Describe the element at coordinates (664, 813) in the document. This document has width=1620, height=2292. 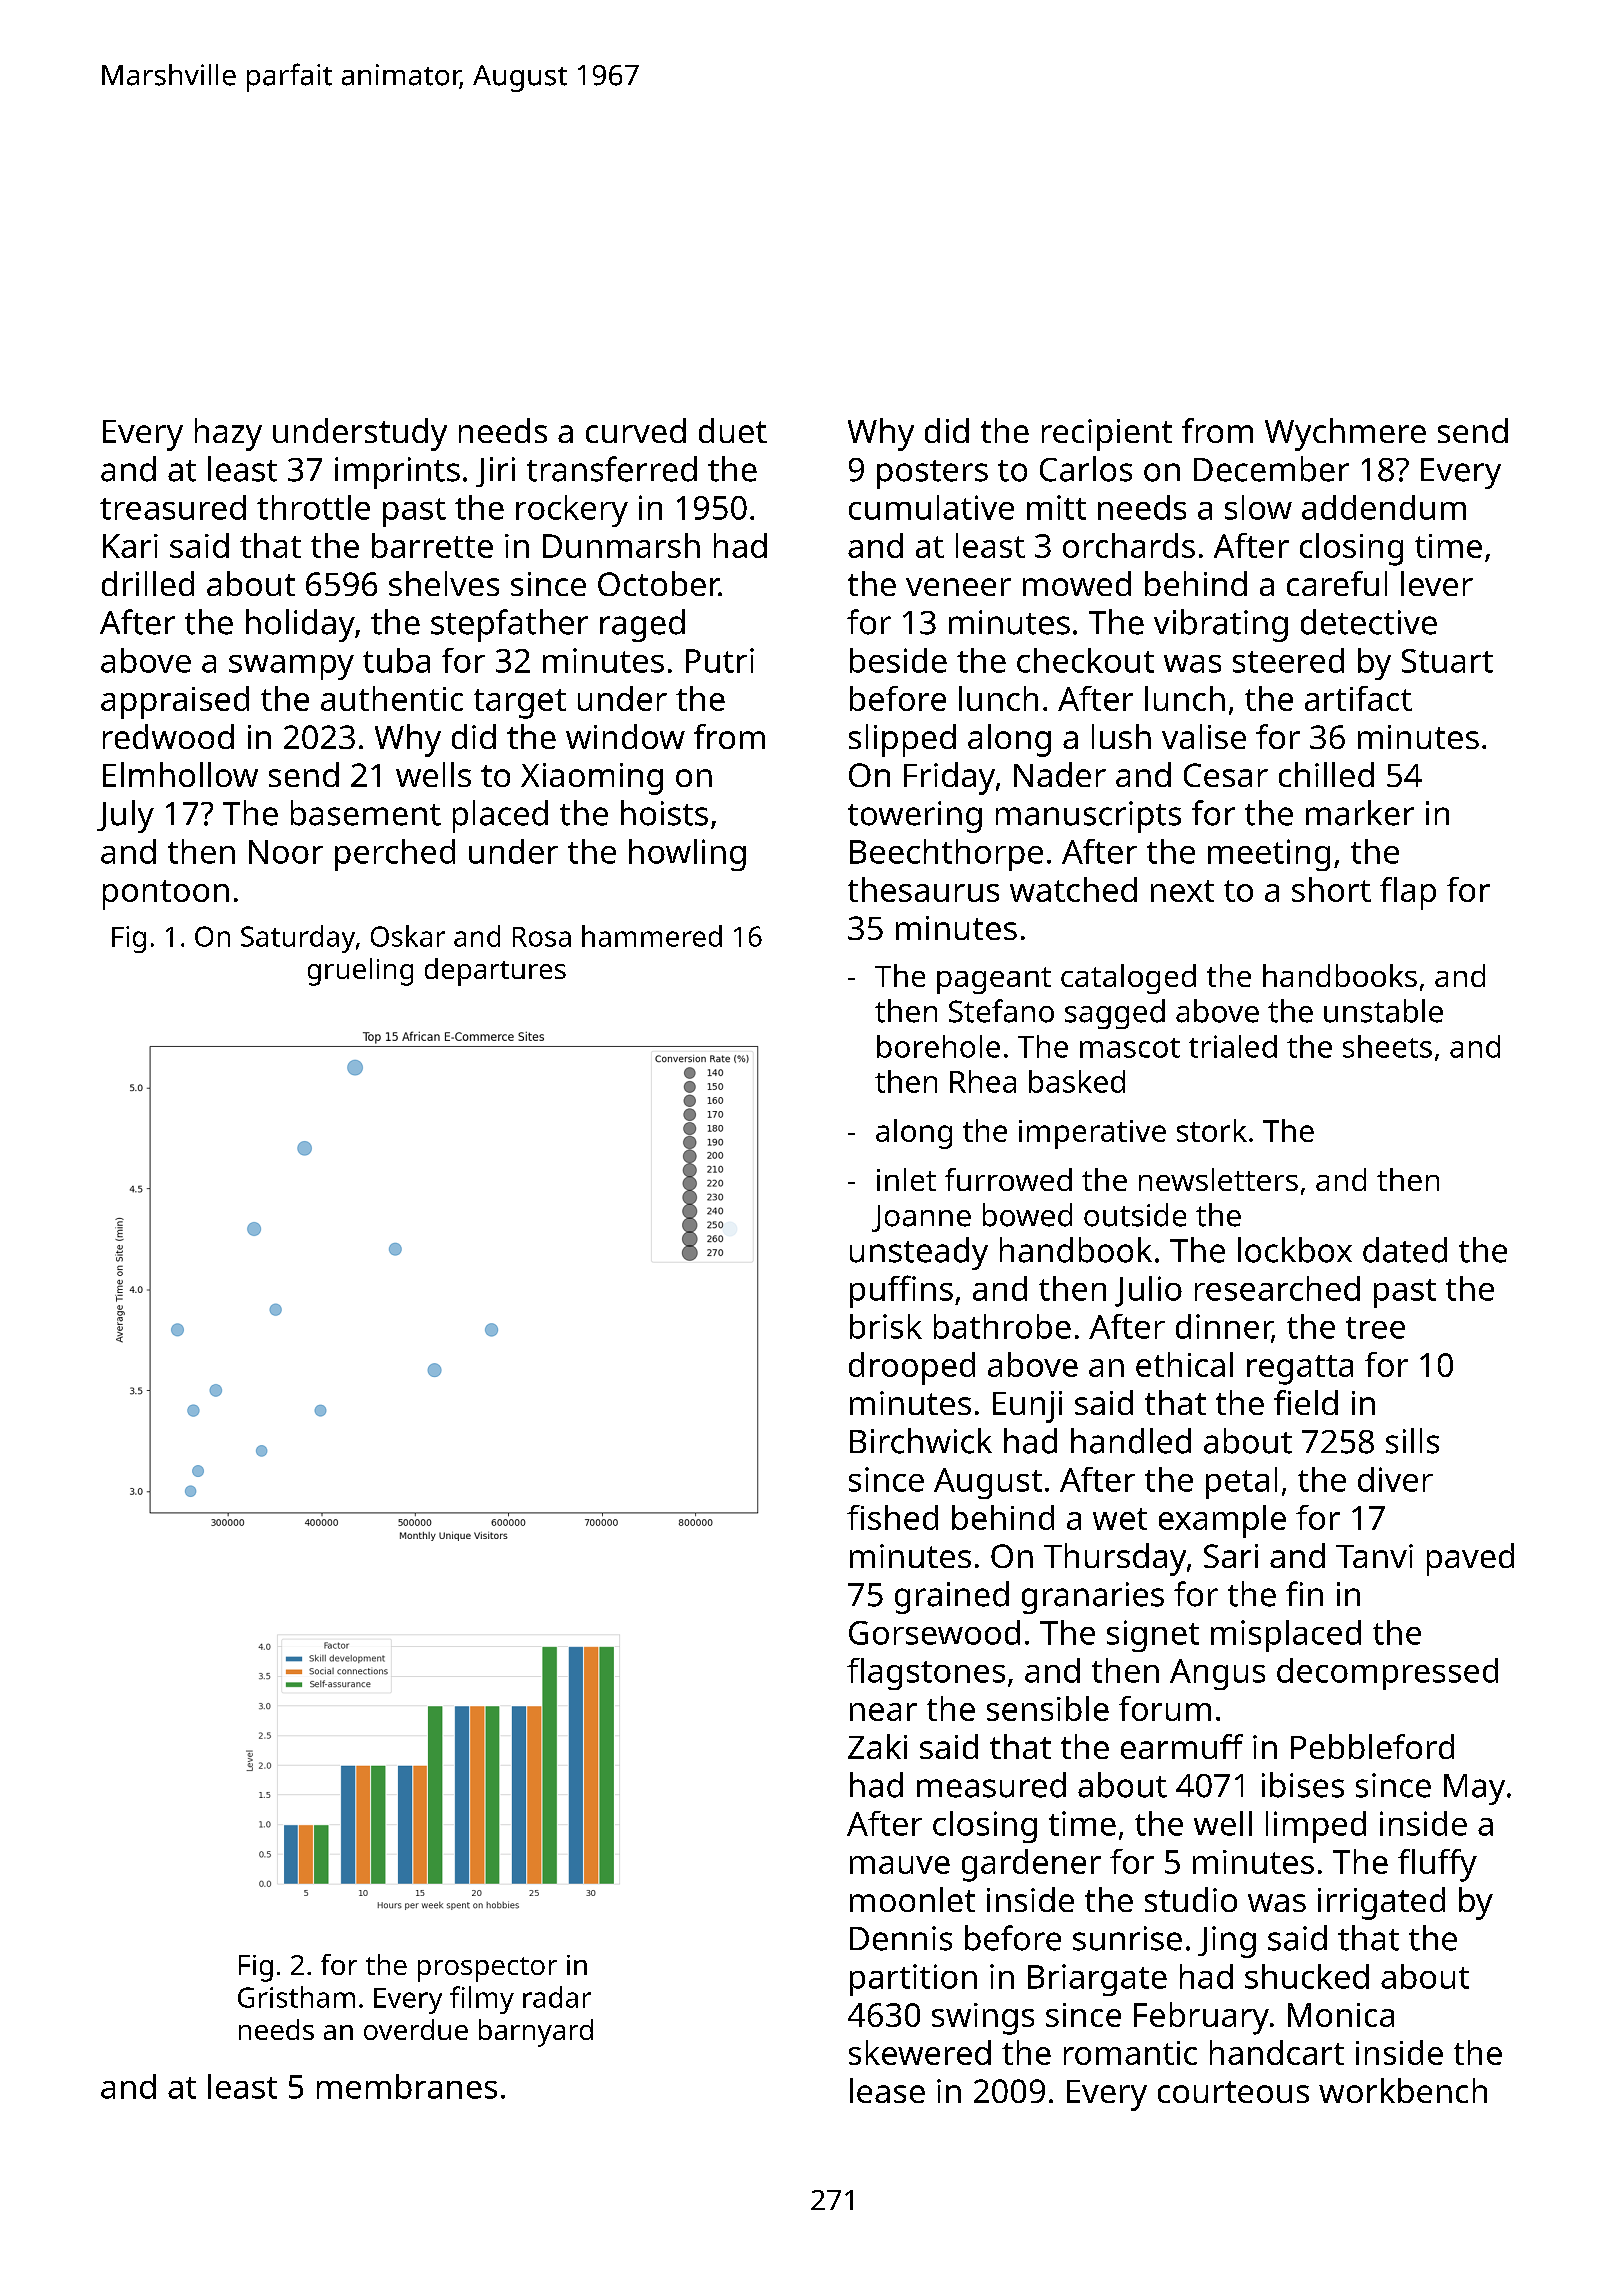
I see `hoists` at that location.
